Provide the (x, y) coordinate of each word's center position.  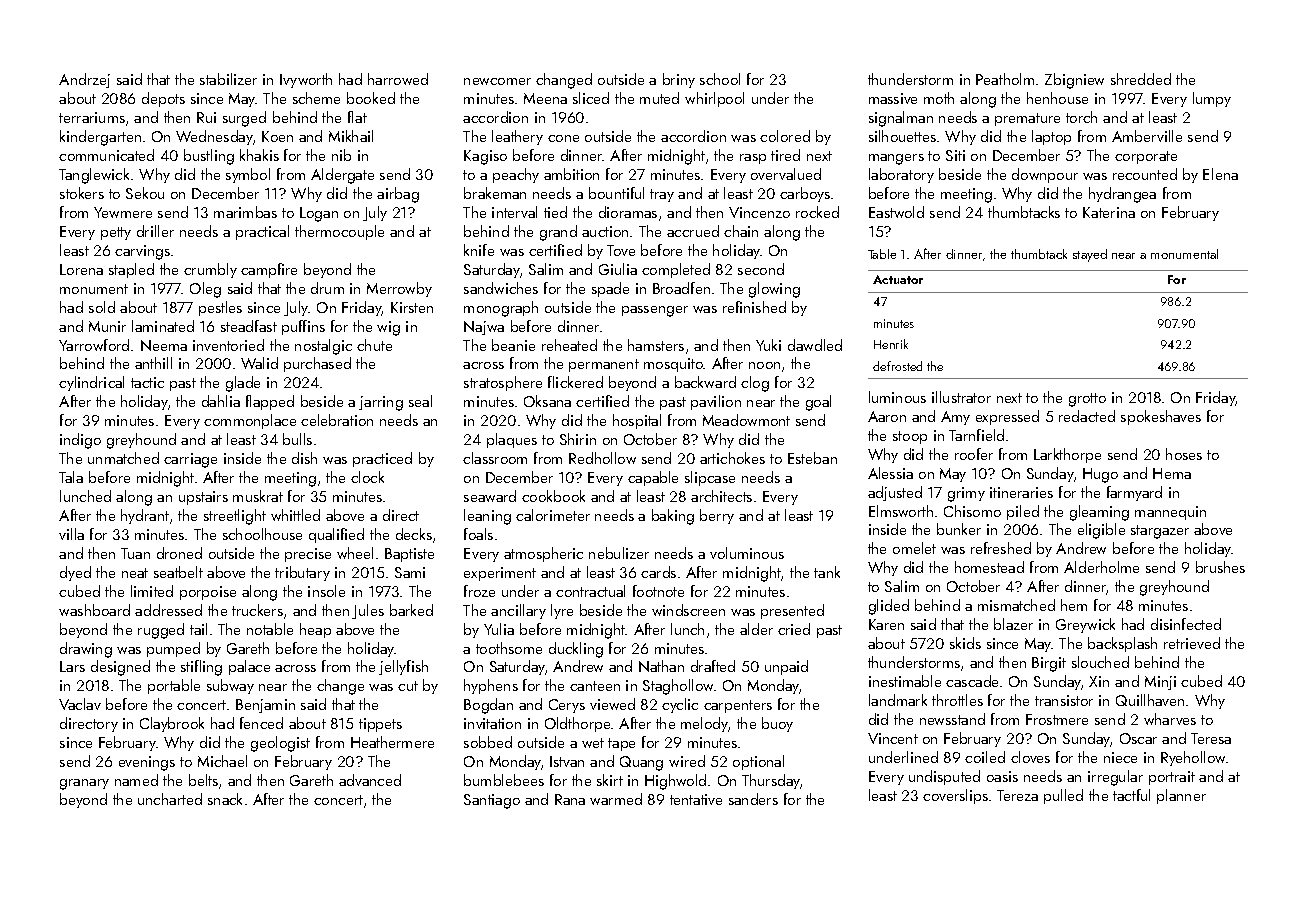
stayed (1090, 255)
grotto (1087, 400)
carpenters (738, 706)
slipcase (710, 478)
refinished (754, 307)
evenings (147, 763)
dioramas (628, 212)
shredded (1141, 79)
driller (155, 231)
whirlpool (714, 99)
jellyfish (403, 667)
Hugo (1100, 475)
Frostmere (1057, 719)
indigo (80, 441)
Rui (206, 117)
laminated (163, 326)
